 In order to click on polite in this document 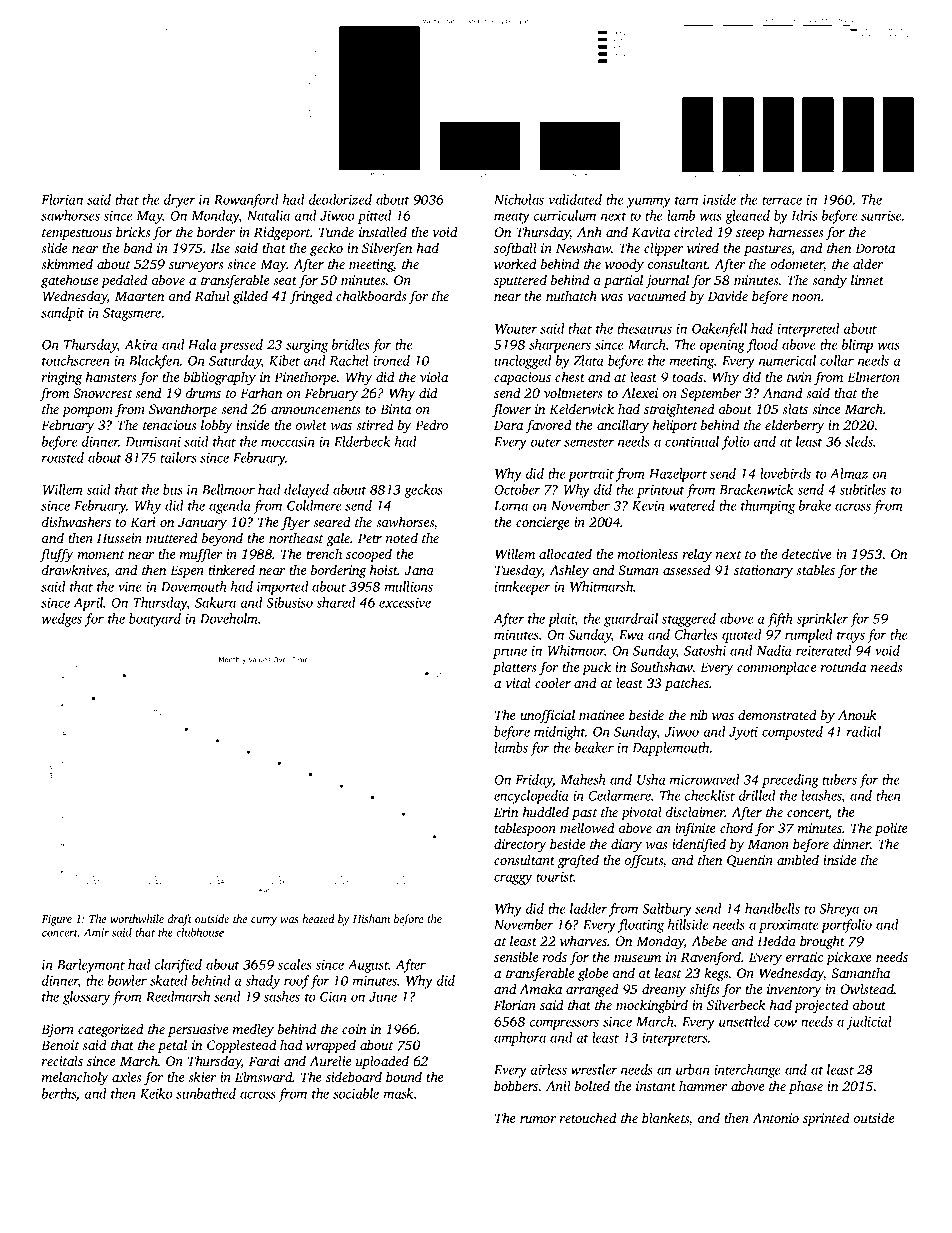, I will do `click(891, 829)`.
